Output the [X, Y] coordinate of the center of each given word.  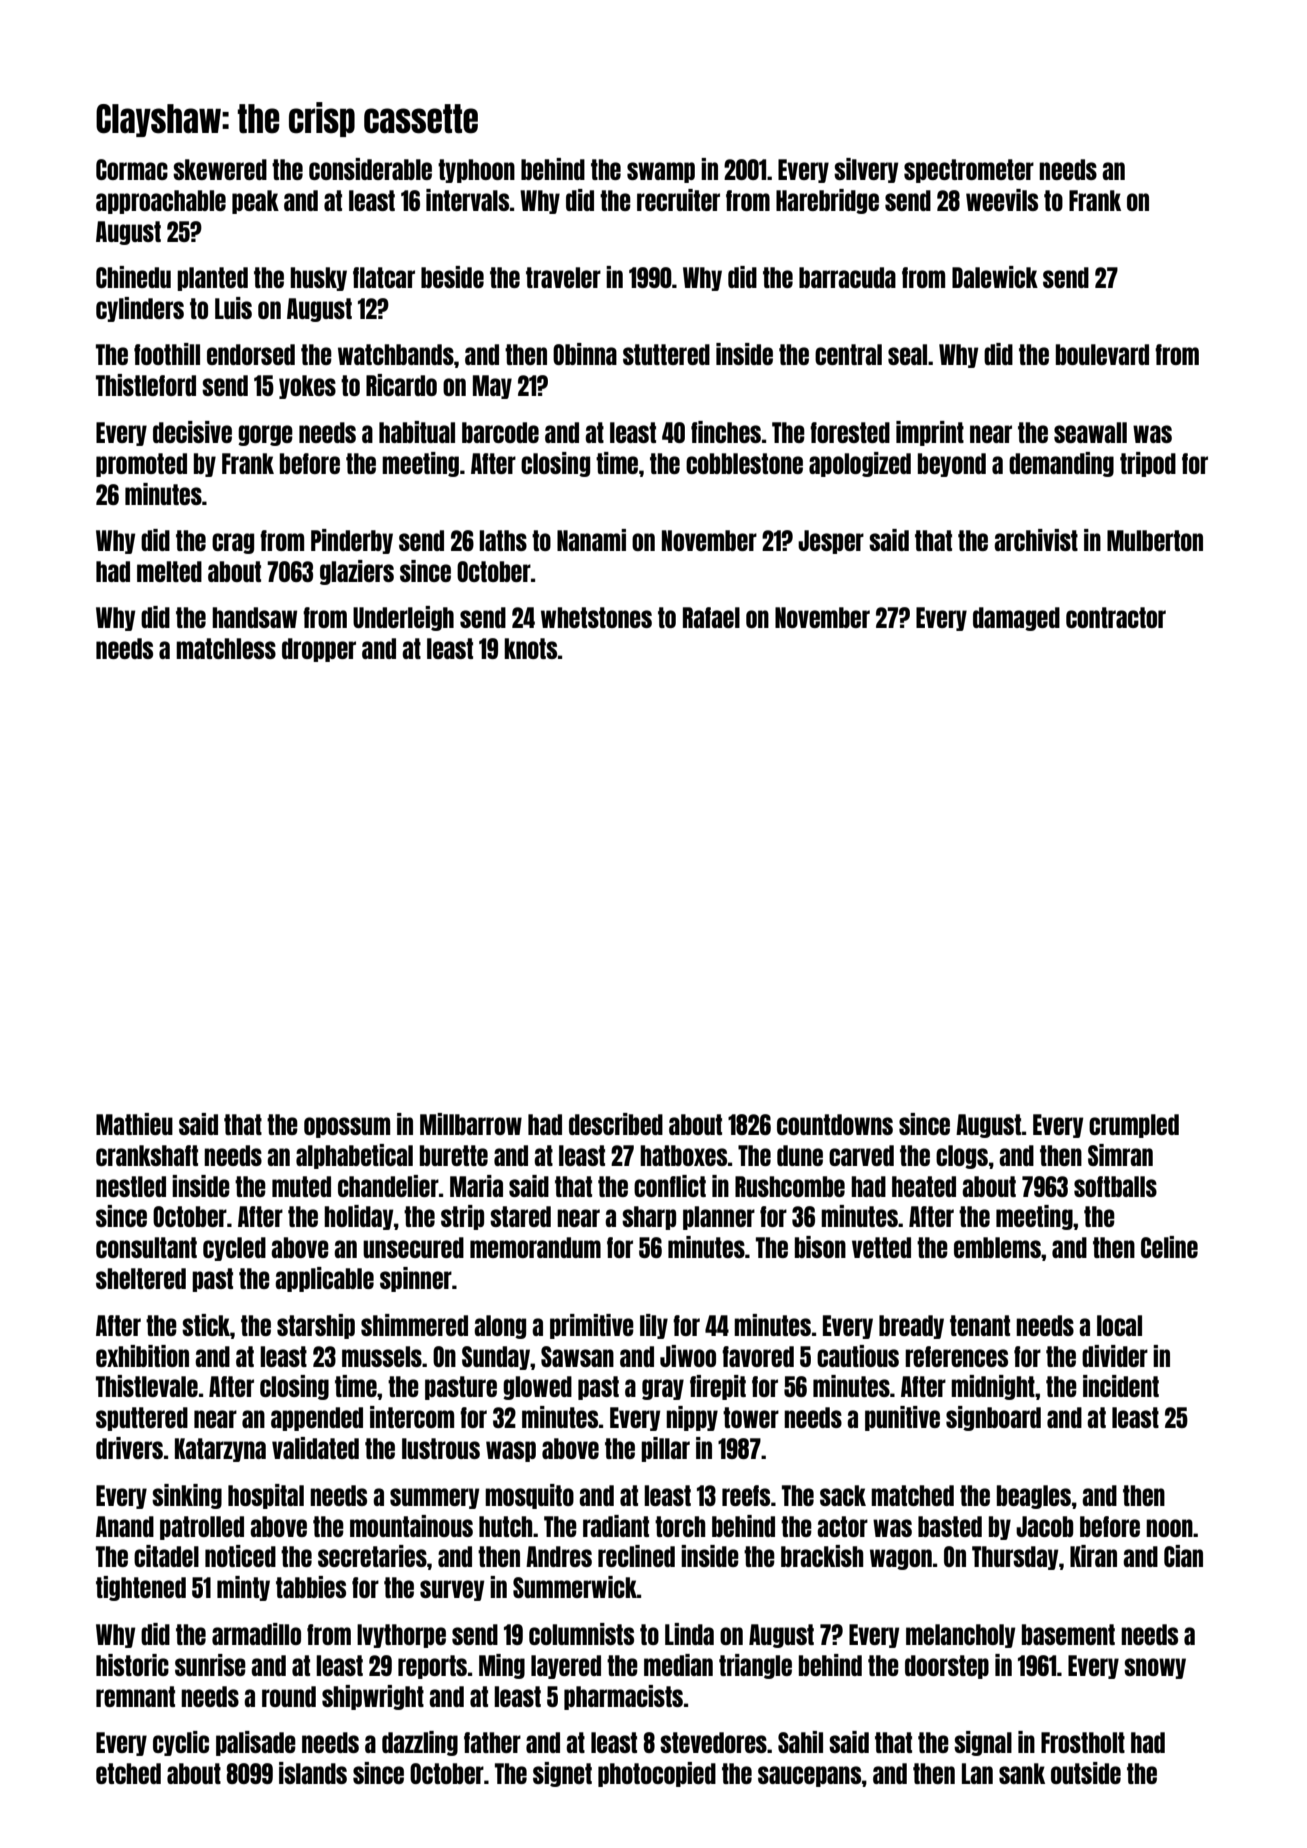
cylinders [140, 309]
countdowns [835, 1124]
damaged [1016, 619]
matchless [226, 648]
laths [503, 540]
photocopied [657, 1774]
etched [128, 1773]
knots [530, 648]
